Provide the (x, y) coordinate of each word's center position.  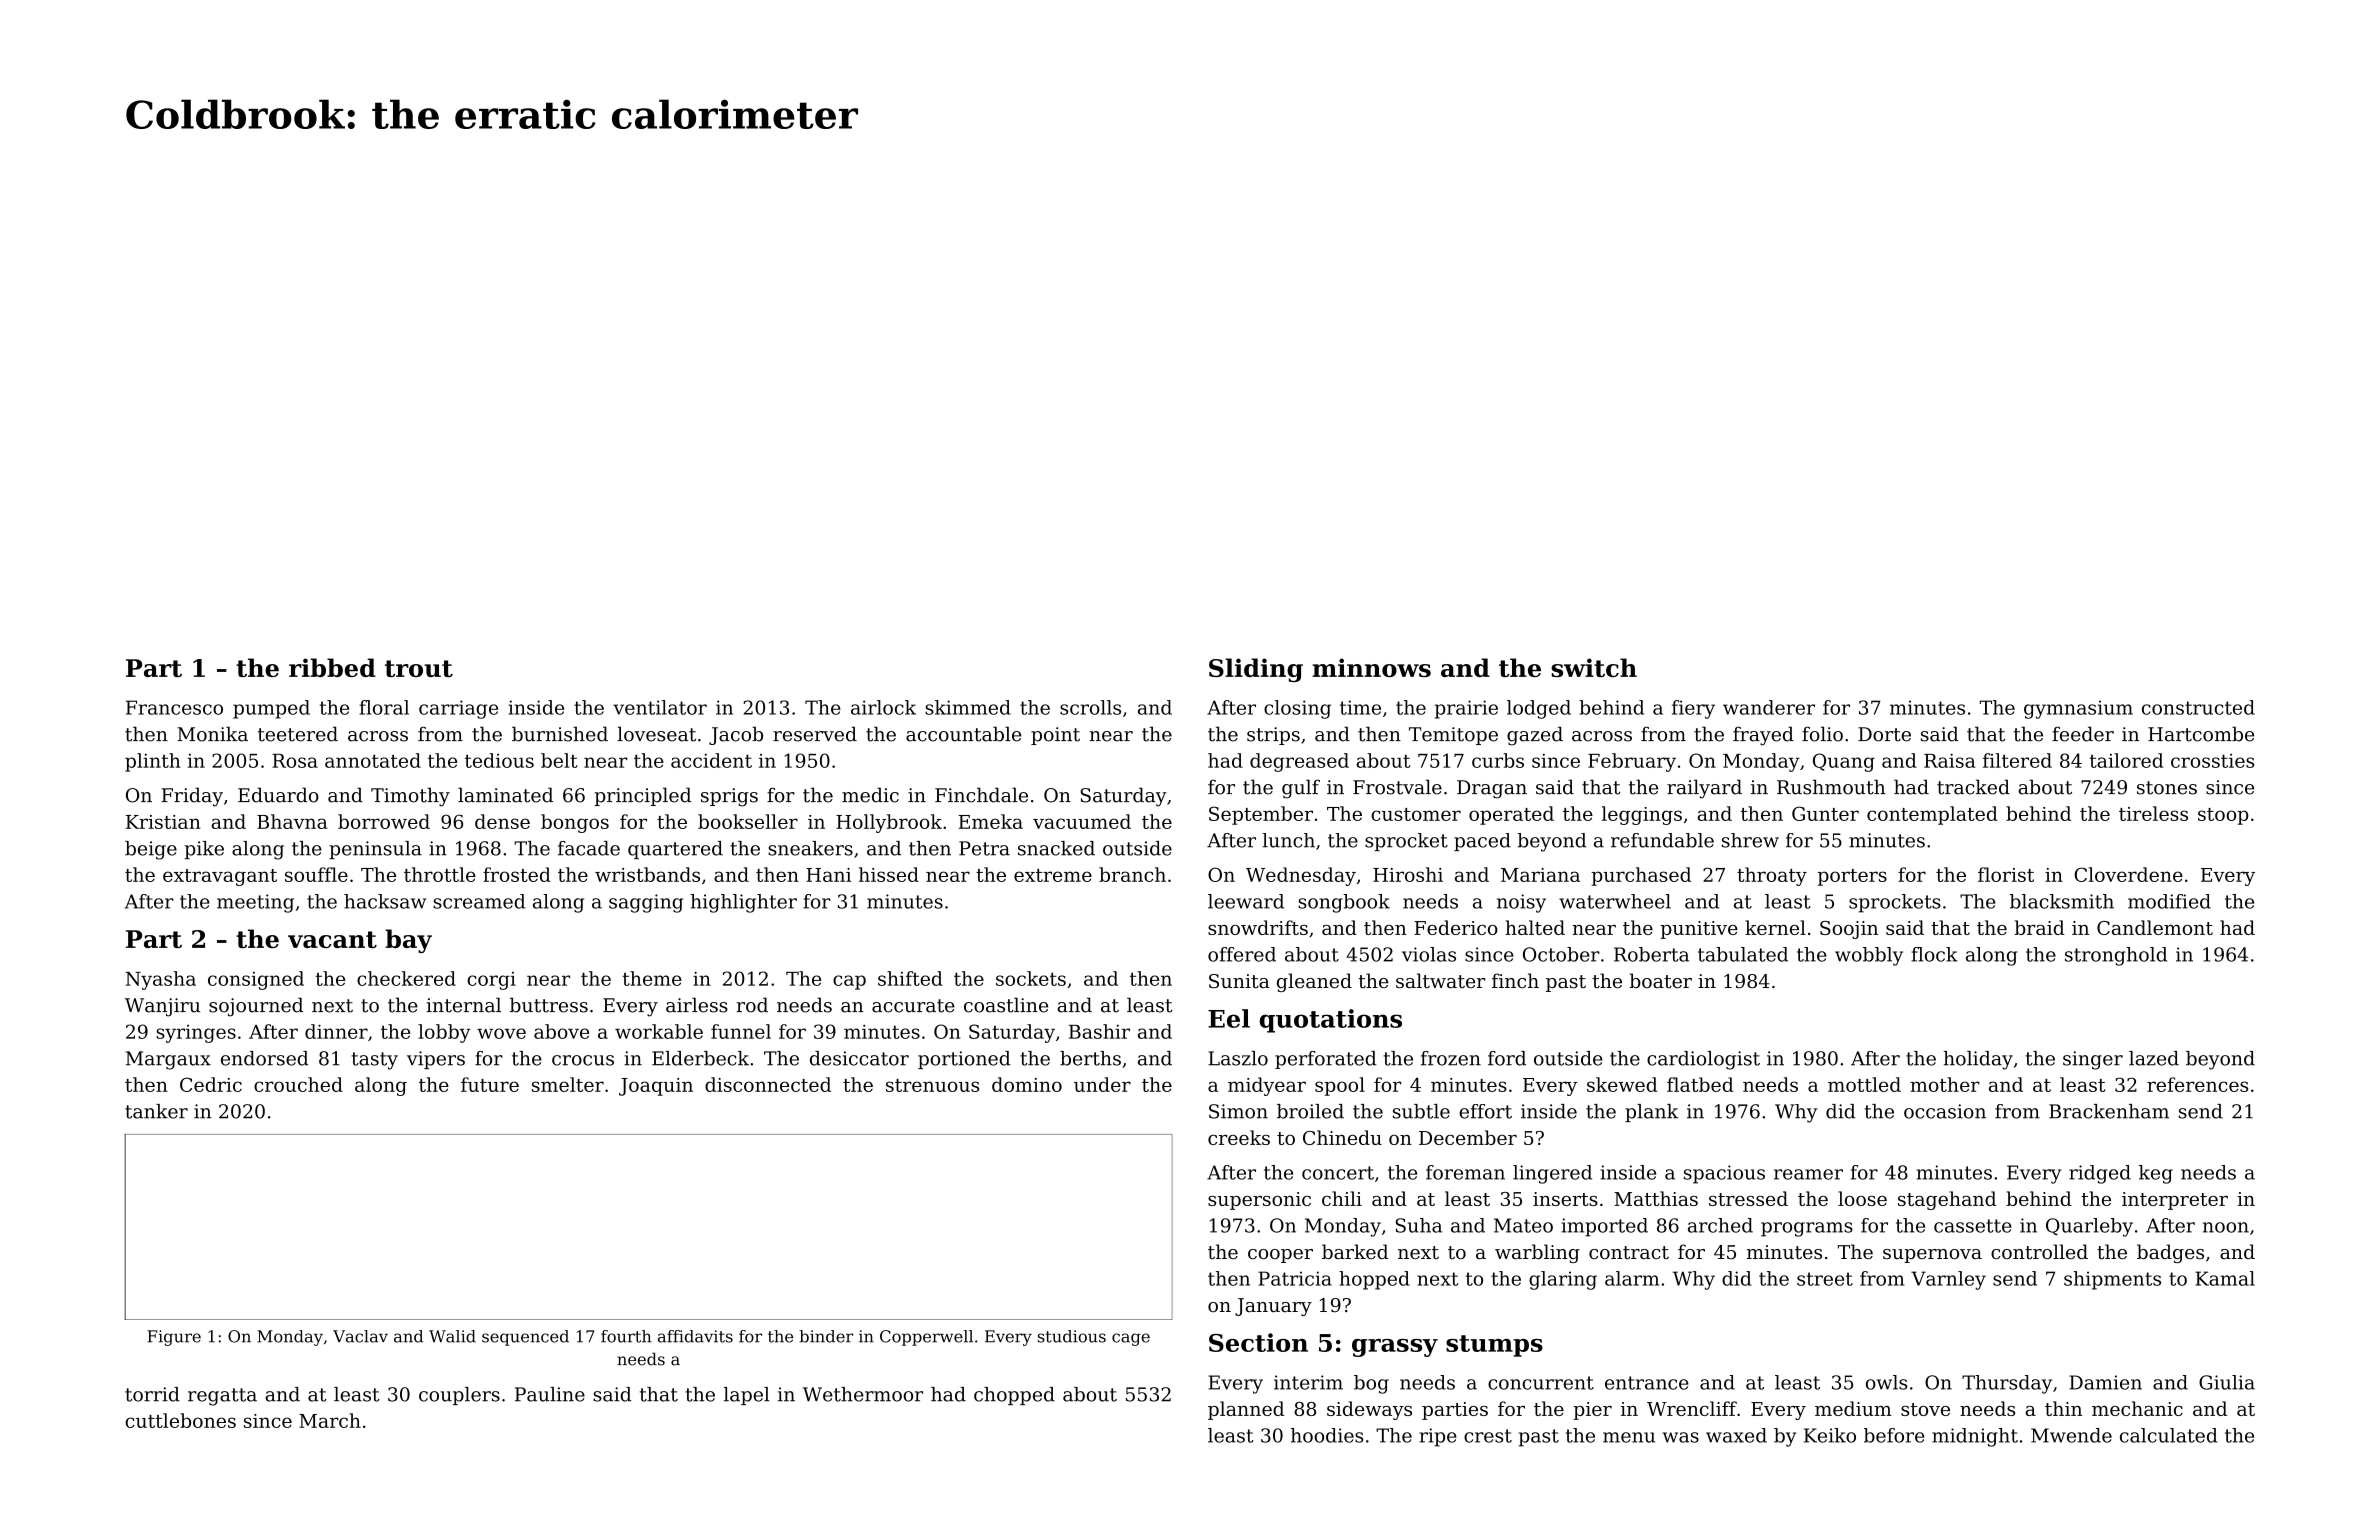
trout (419, 668)
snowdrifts (1258, 927)
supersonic (1259, 1201)
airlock (883, 707)
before (1894, 1435)
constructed (2198, 707)
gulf (1301, 789)
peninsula (375, 850)
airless (697, 1005)
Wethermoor (863, 1394)
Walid (452, 1336)
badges (2170, 1253)
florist (2006, 874)
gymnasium (2078, 709)
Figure (174, 1338)
